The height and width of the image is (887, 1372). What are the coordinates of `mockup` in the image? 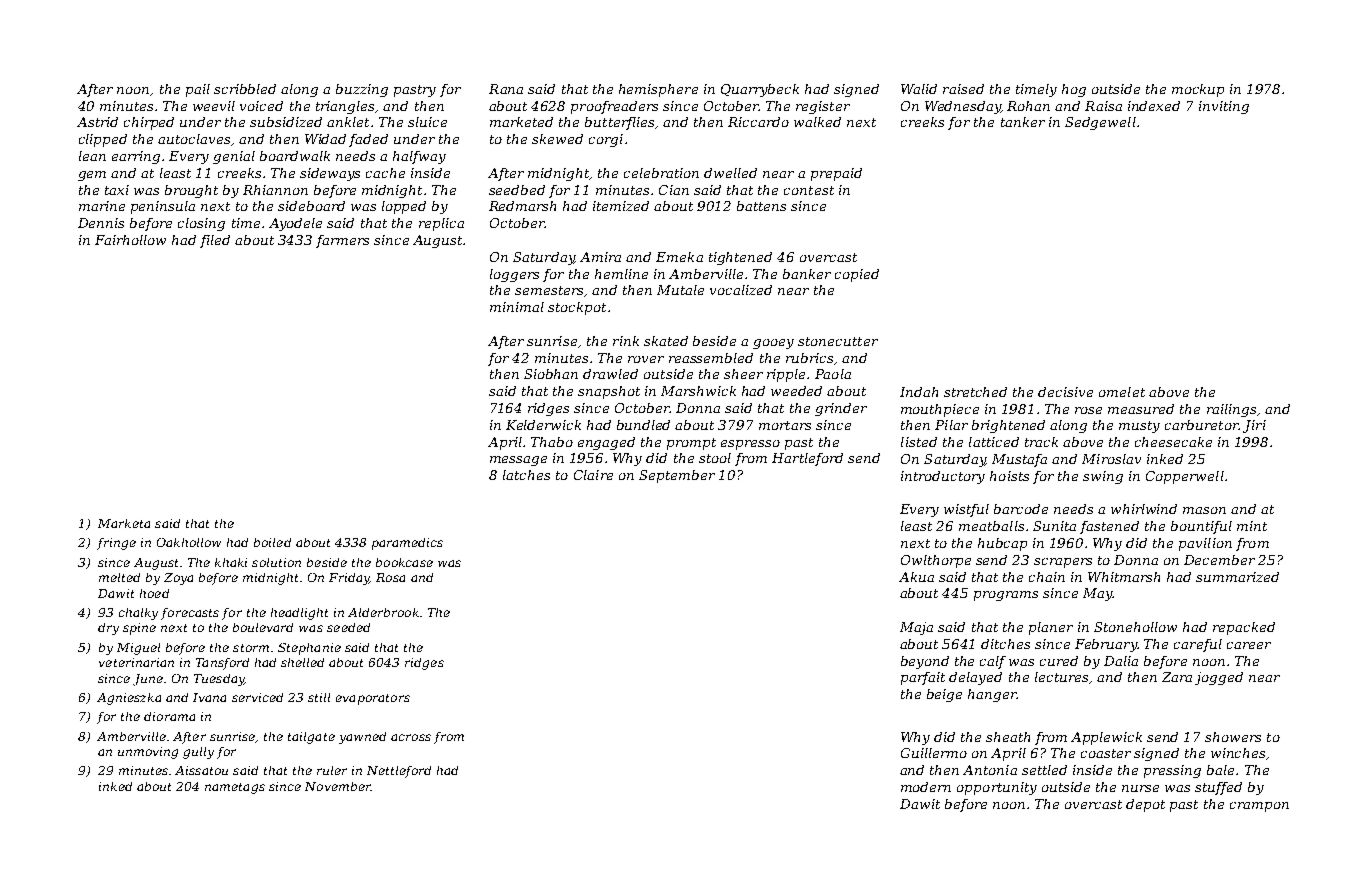 It's located at (1198, 90).
